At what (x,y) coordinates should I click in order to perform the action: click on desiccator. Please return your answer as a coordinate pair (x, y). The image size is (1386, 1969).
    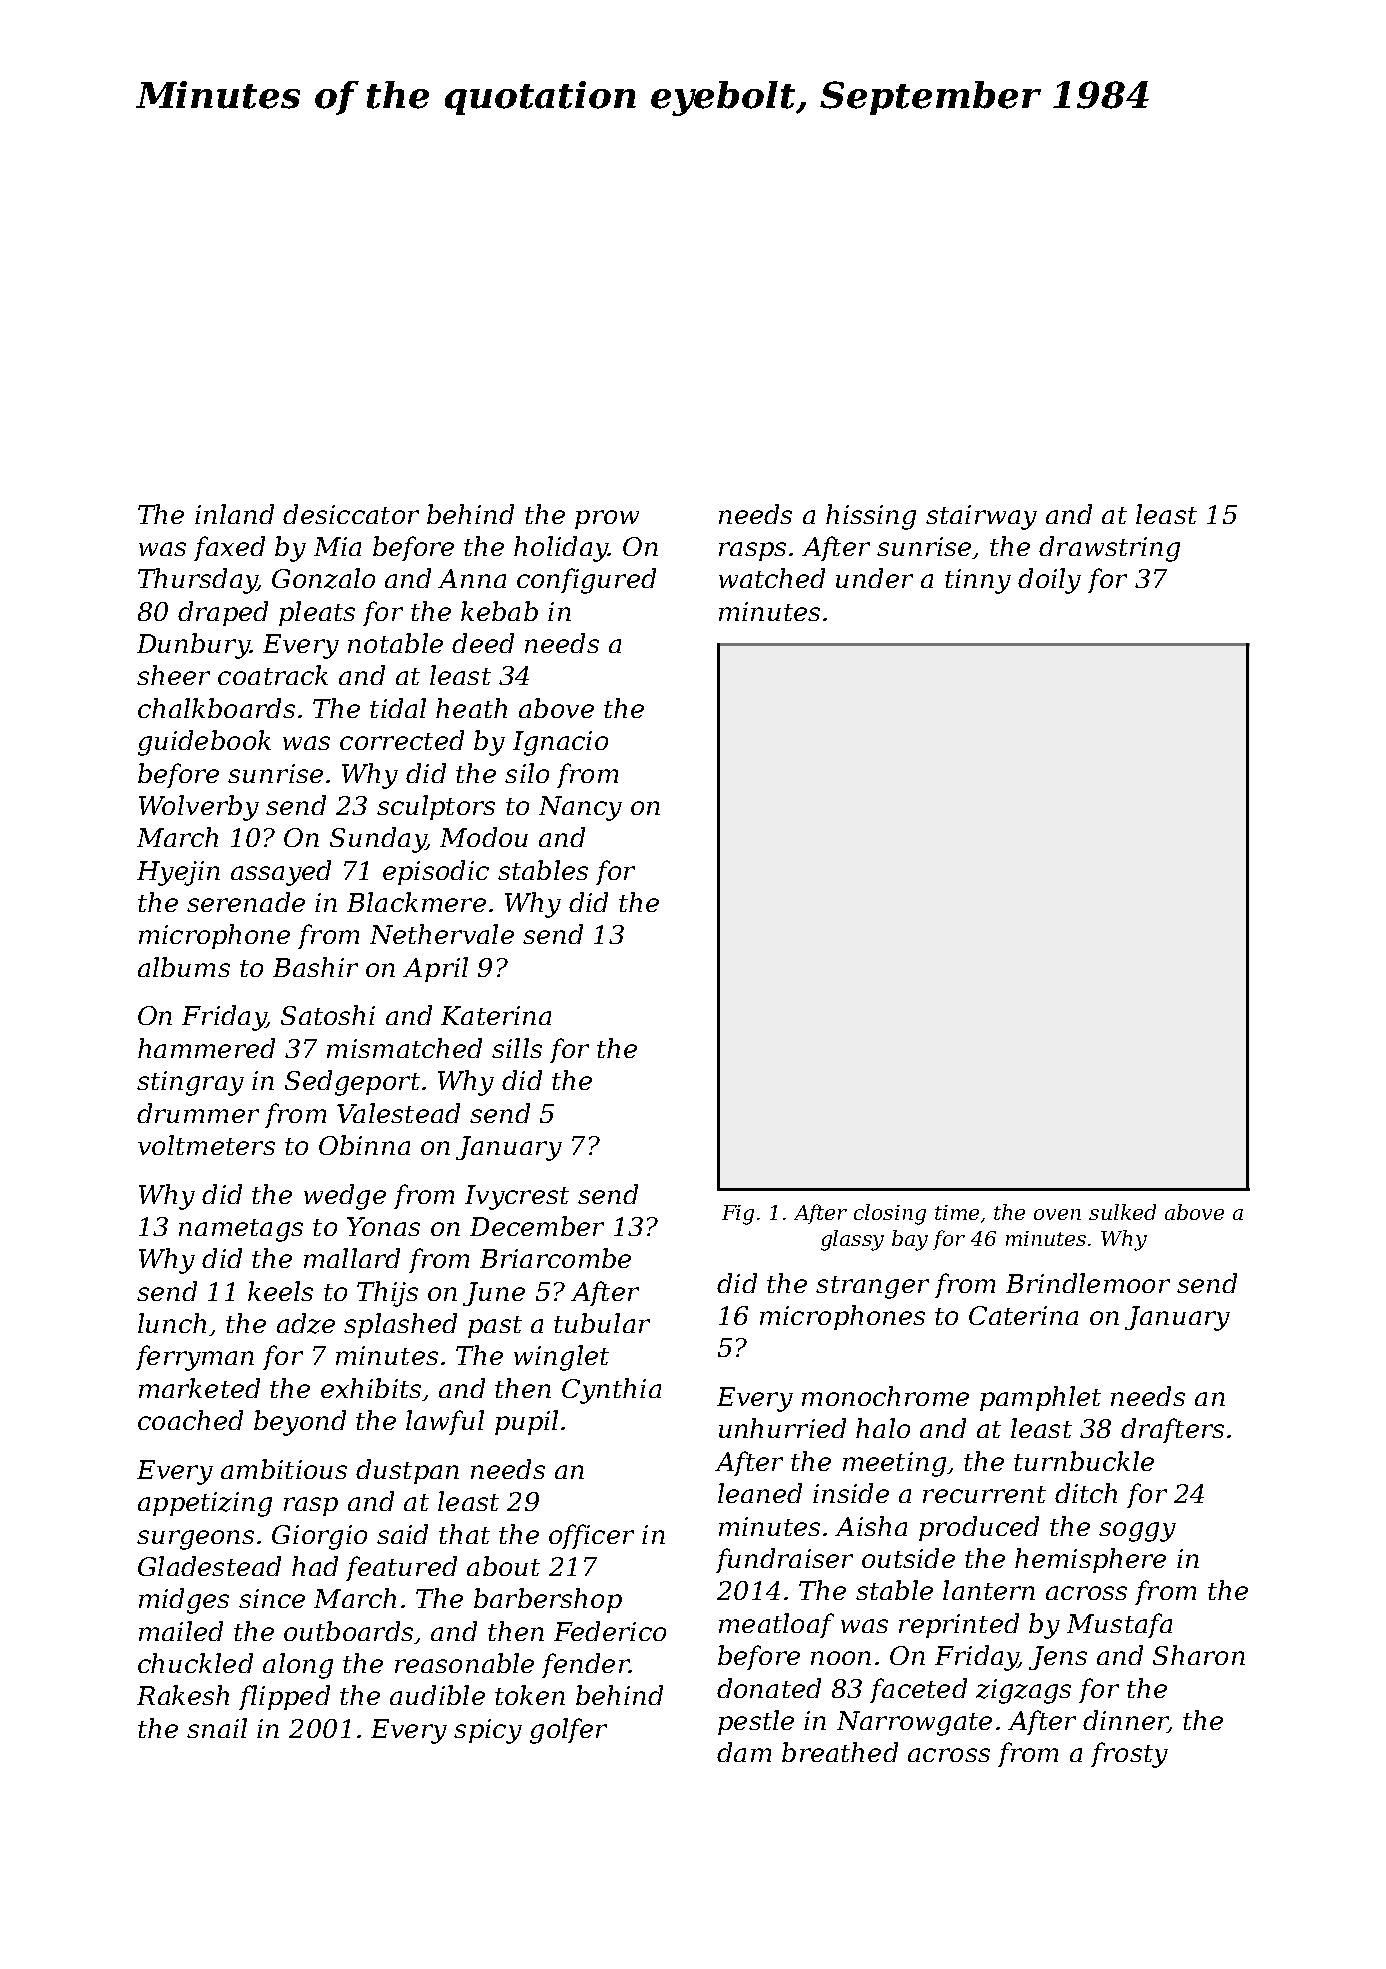
    Looking at the image, I should click on (351, 514).
